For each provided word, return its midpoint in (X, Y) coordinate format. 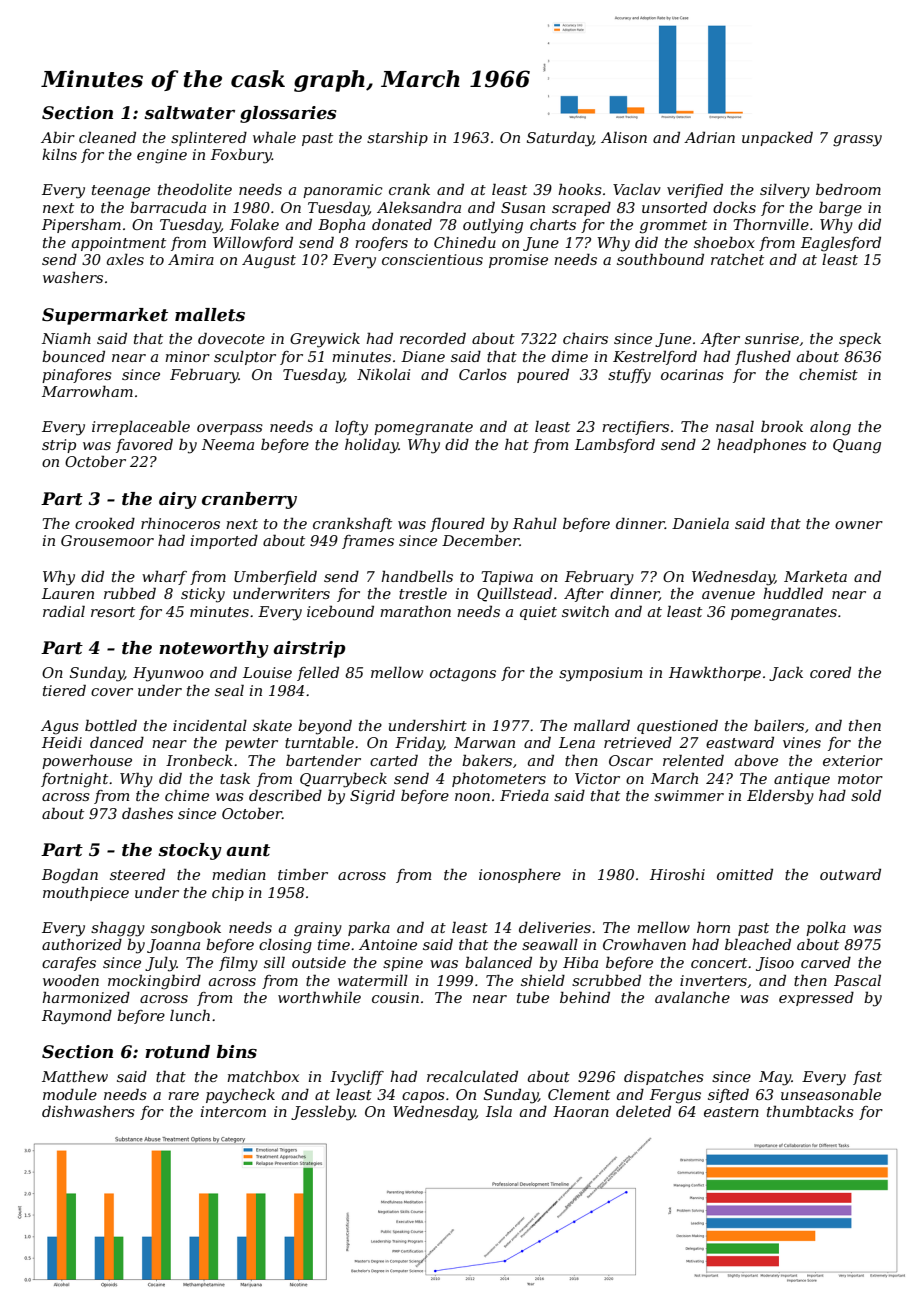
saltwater (189, 113)
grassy (857, 141)
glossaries (288, 114)
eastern (731, 1112)
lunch (190, 1015)
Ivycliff (357, 1078)
